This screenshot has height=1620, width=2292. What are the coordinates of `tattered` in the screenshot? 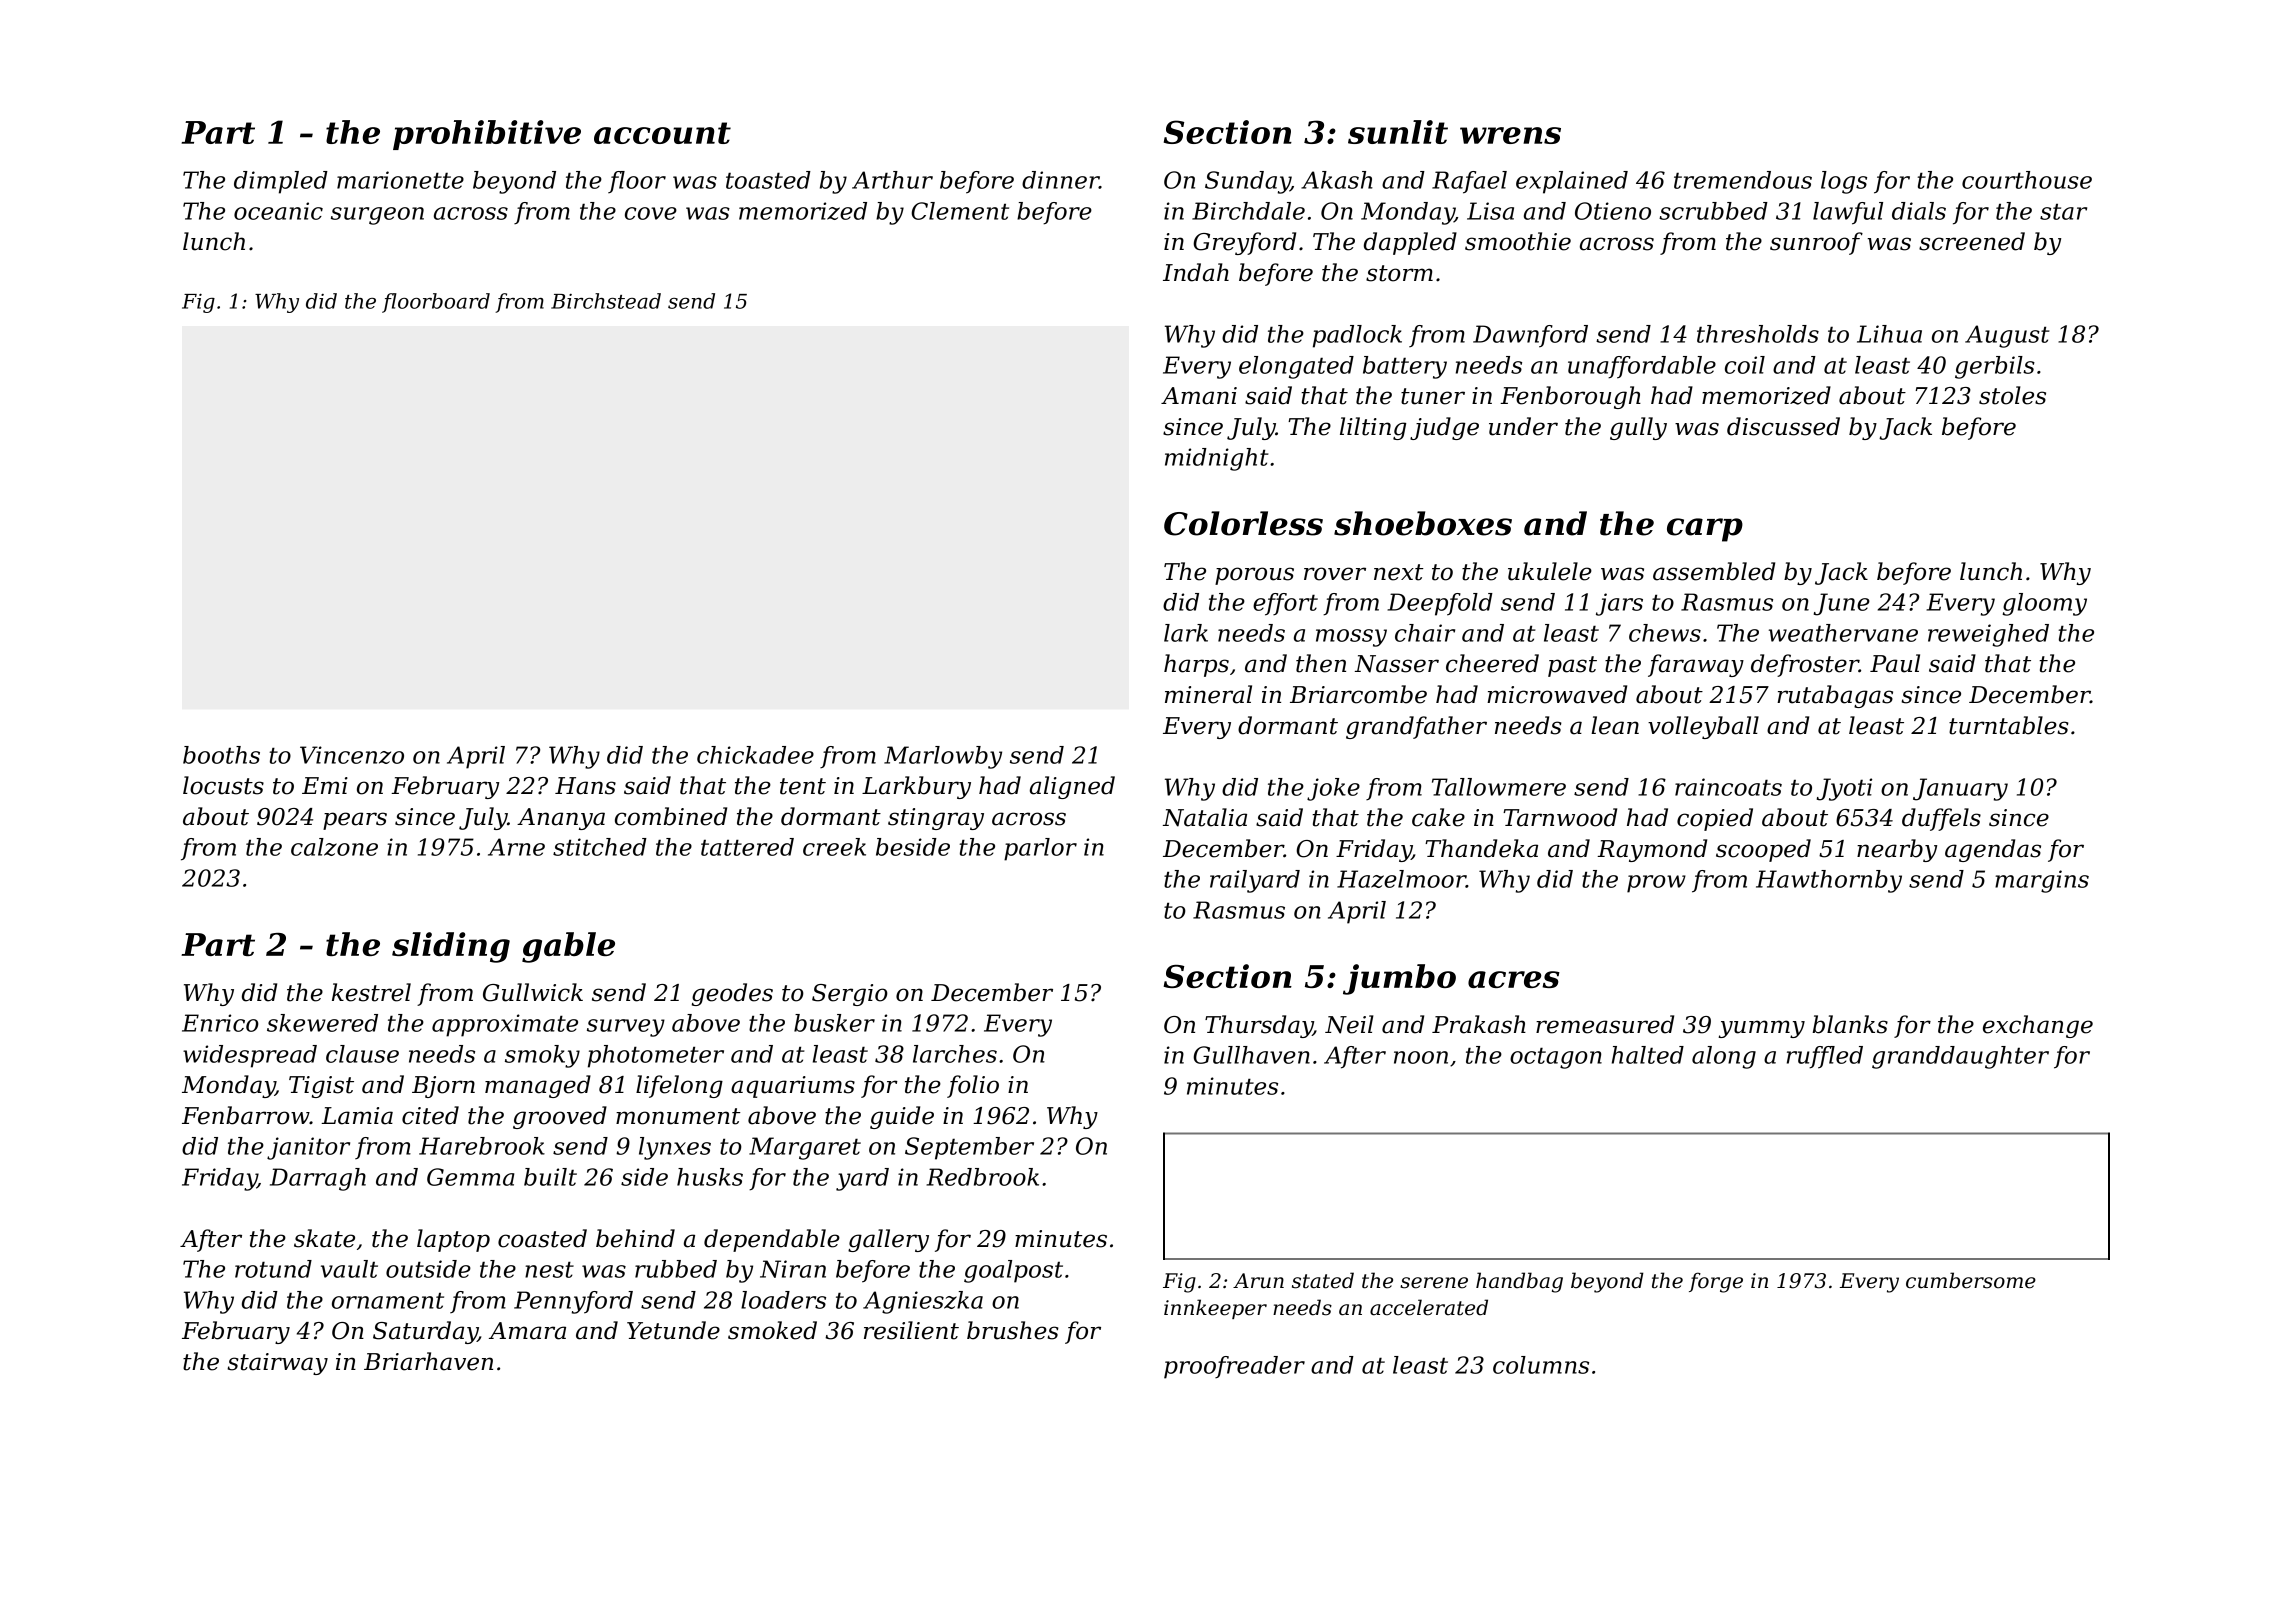 It's located at (747, 847).
